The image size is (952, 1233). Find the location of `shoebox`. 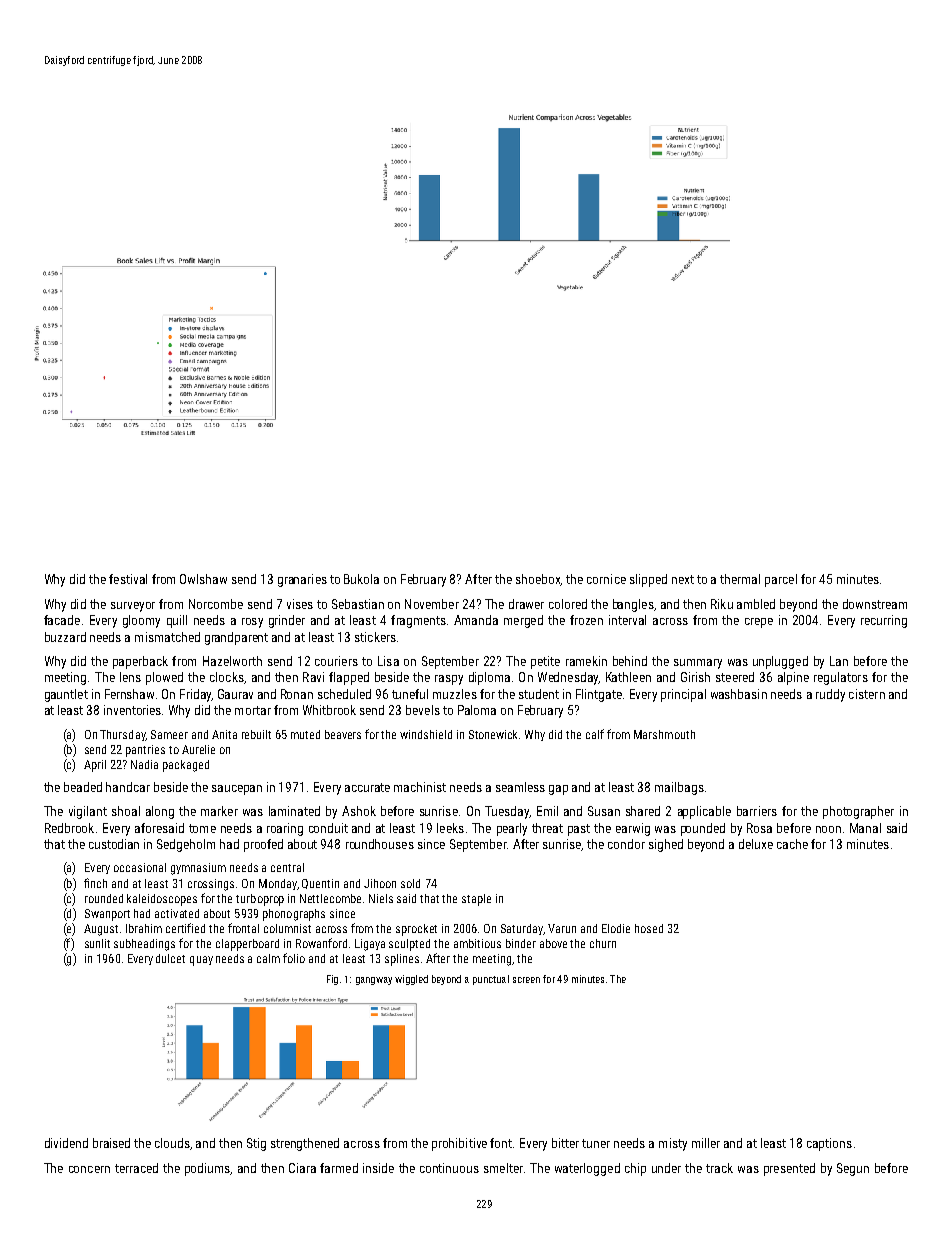

shoebox is located at coordinates (538, 580).
